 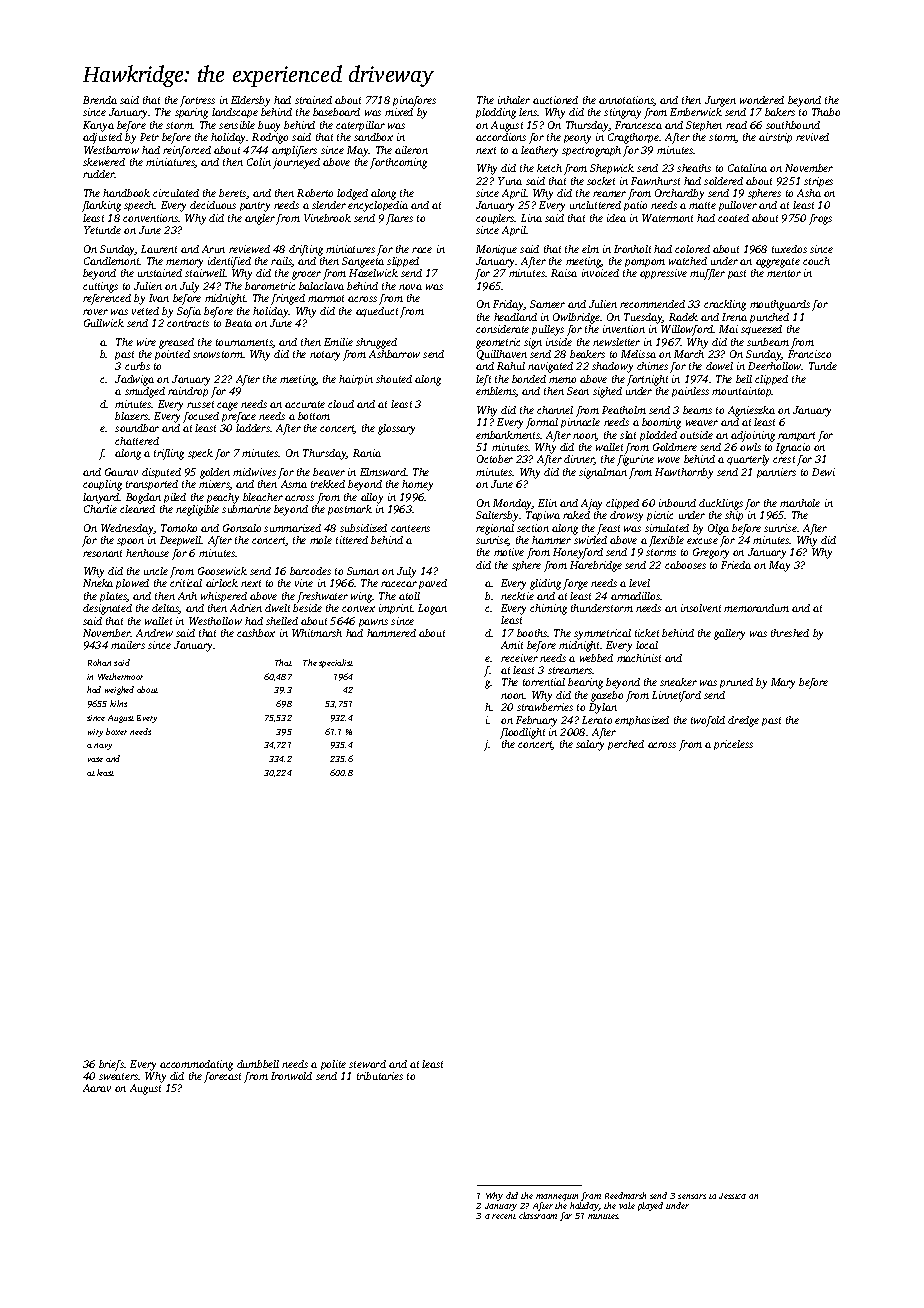 What do you see at coordinates (97, 1088) in the screenshot?
I see `Aarav` at bounding box center [97, 1088].
